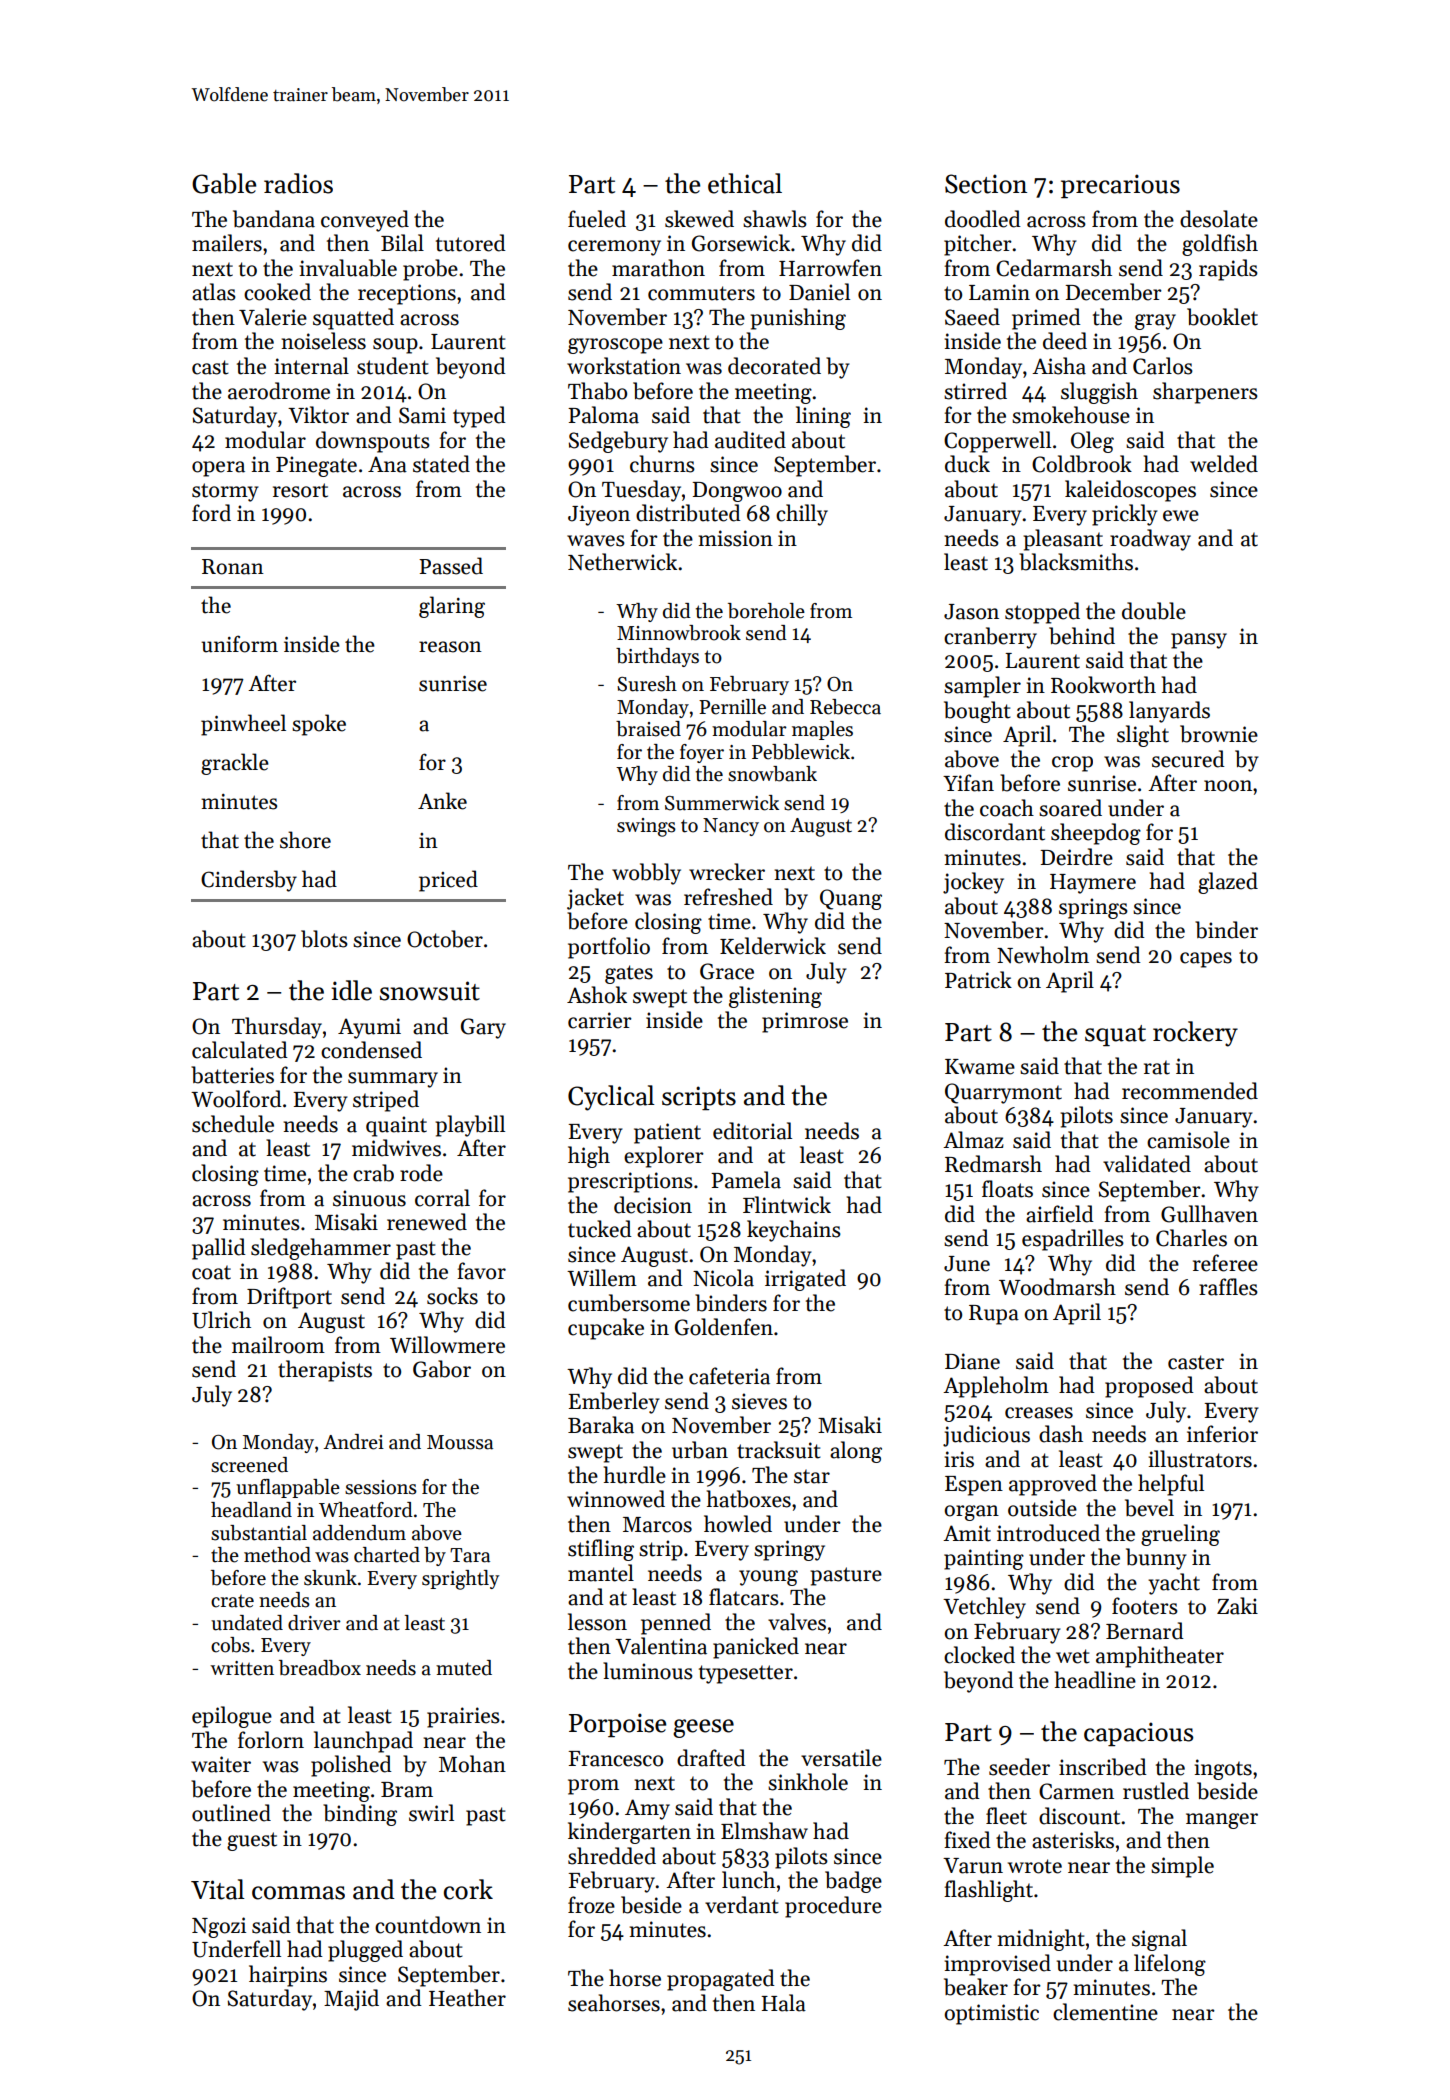 The image size is (1450, 2100). What do you see at coordinates (1120, 186) in the screenshot?
I see `precarious` at bounding box center [1120, 186].
